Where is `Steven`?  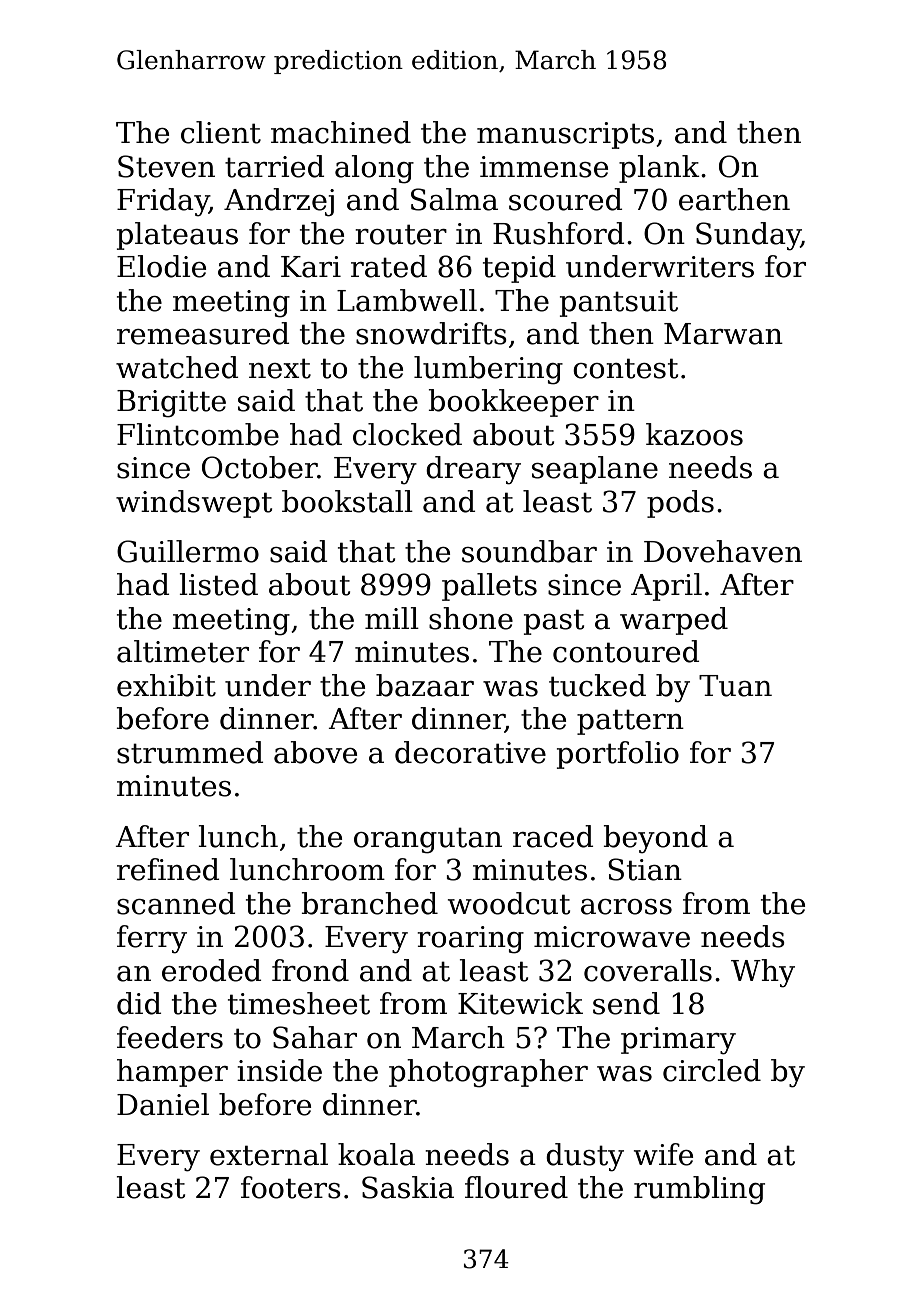
Steven is located at coordinates (166, 166).
